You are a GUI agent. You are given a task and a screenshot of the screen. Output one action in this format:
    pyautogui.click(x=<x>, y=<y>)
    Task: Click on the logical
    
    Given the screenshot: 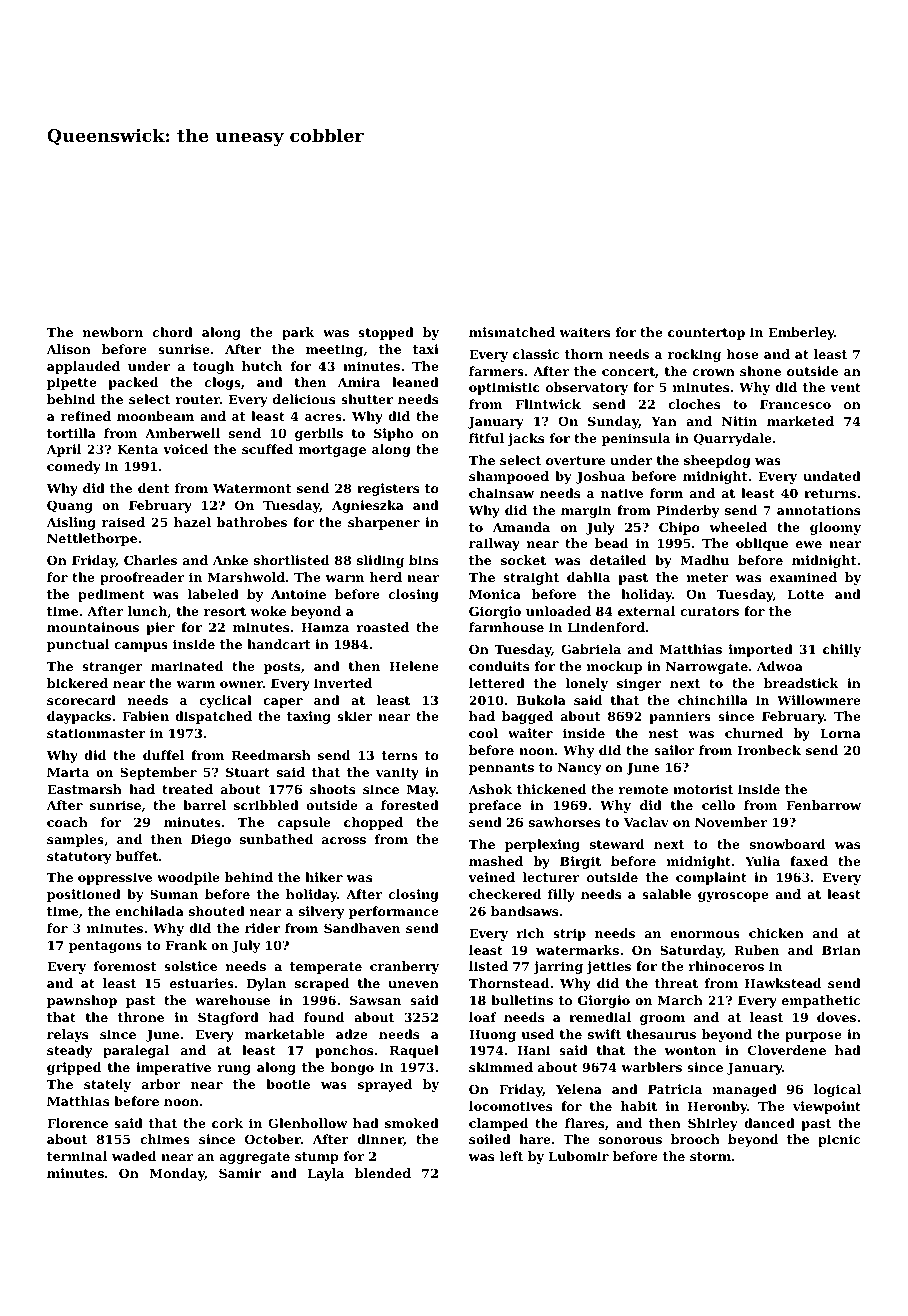 What is the action you would take?
    pyautogui.click(x=837, y=1090)
